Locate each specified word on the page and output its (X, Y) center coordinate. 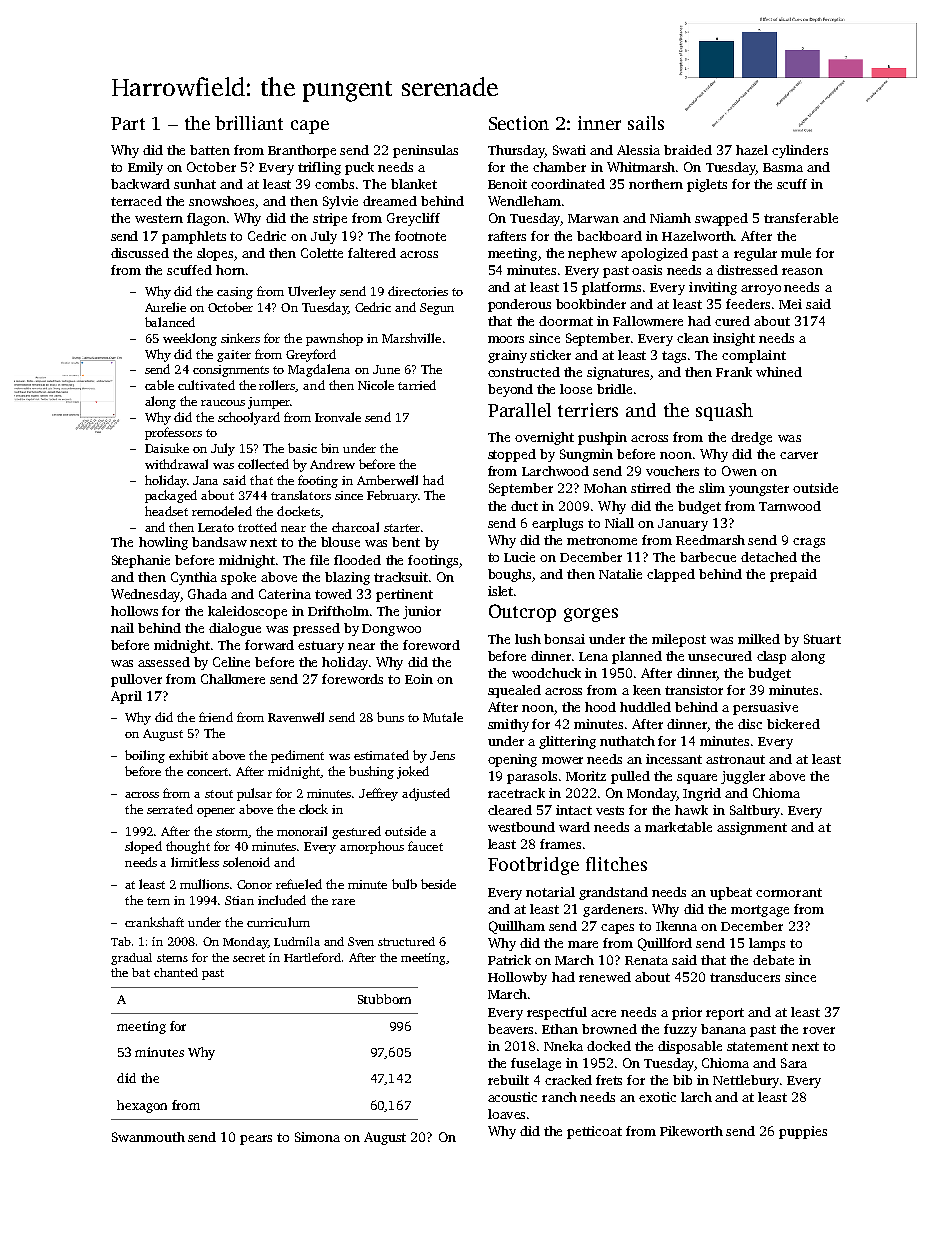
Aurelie (165, 307)
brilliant (249, 123)
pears (256, 1140)
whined (779, 372)
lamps (767, 944)
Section (519, 123)
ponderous (519, 305)
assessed (164, 662)
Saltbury (755, 811)
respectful (557, 1013)
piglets (707, 185)
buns (390, 717)
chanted (176, 972)
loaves (506, 1114)
